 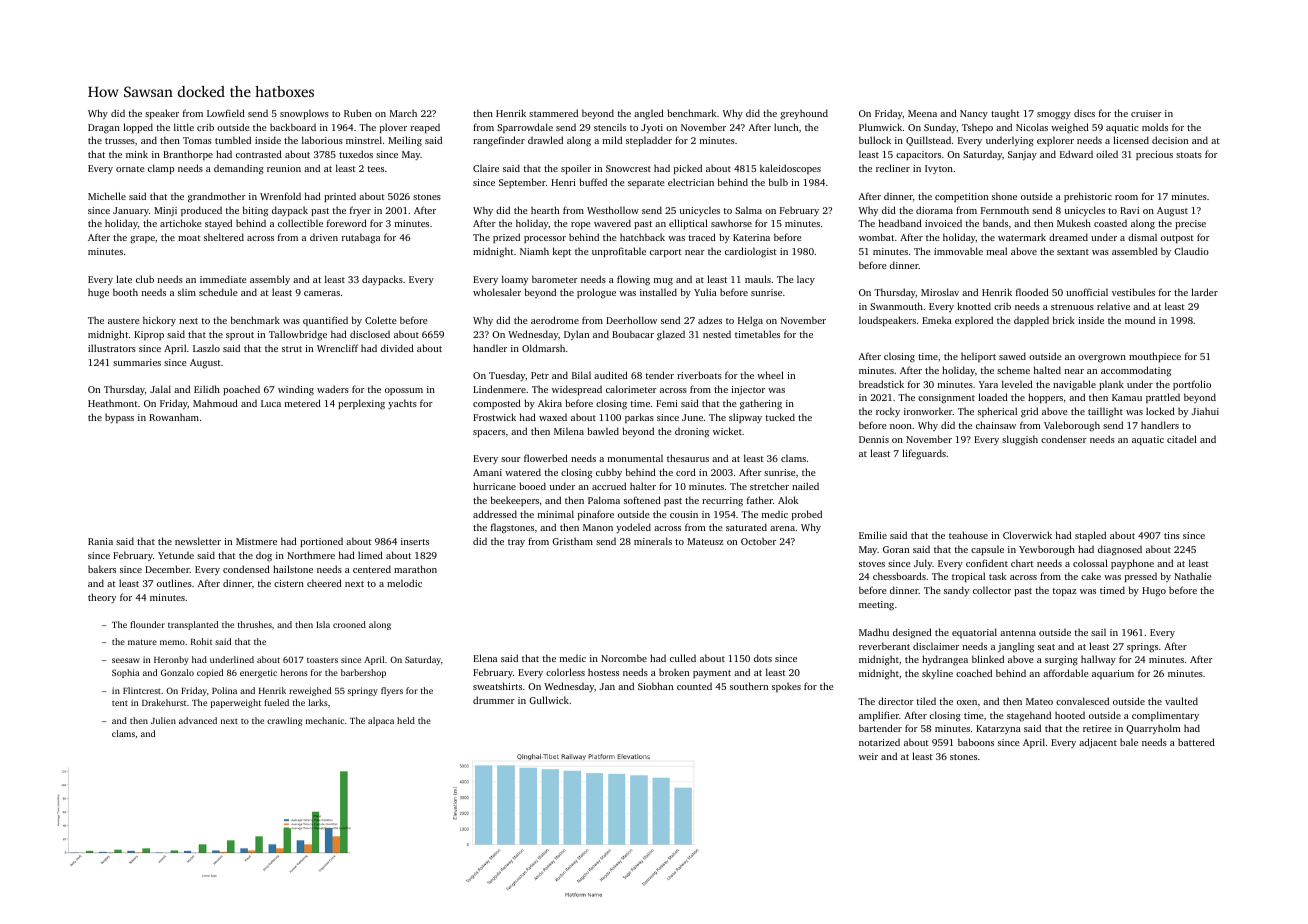 I want to click on Cloverwick, so click(x=1027, y=535).
